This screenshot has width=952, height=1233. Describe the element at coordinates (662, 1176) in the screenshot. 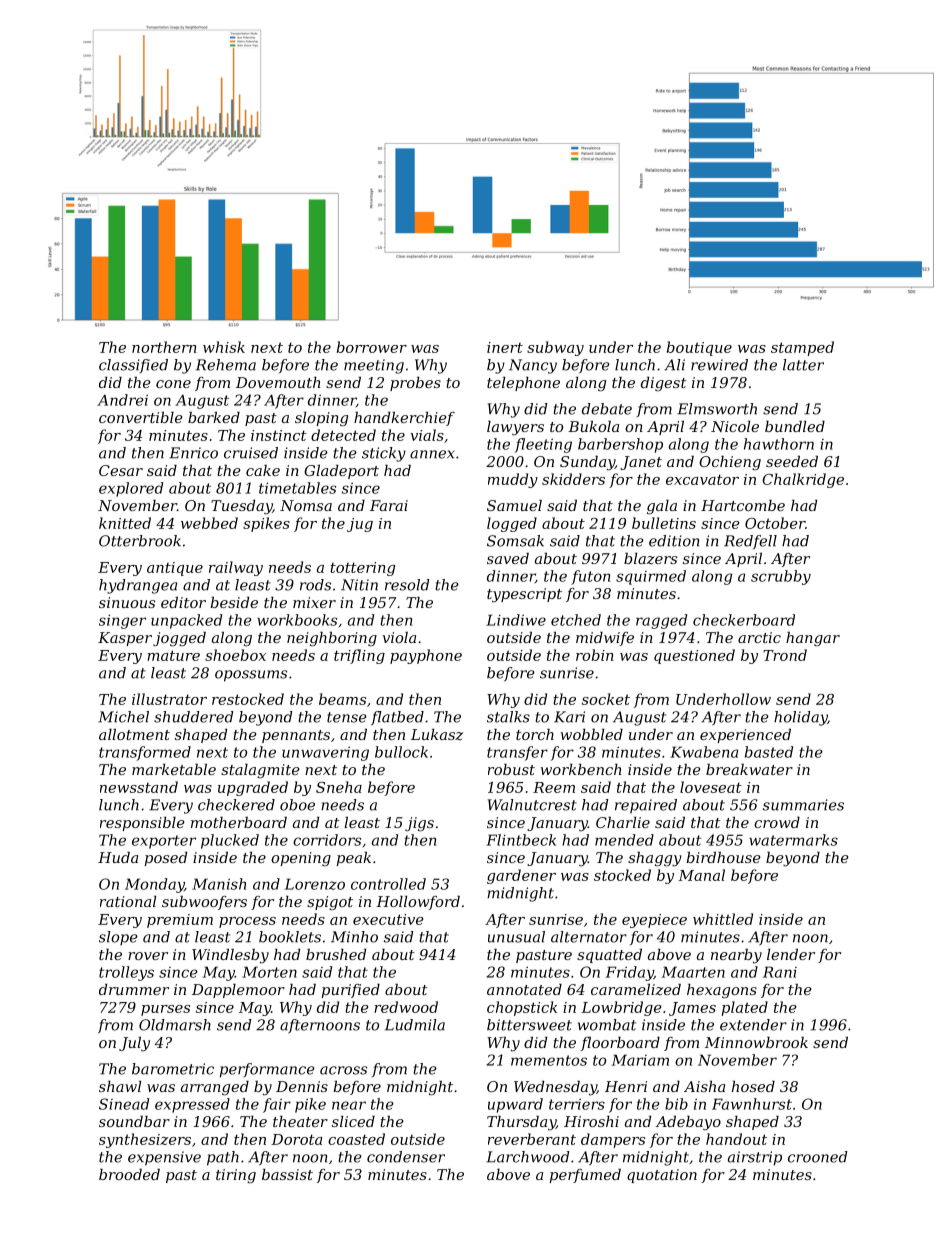

I see `quotation` at that location.
